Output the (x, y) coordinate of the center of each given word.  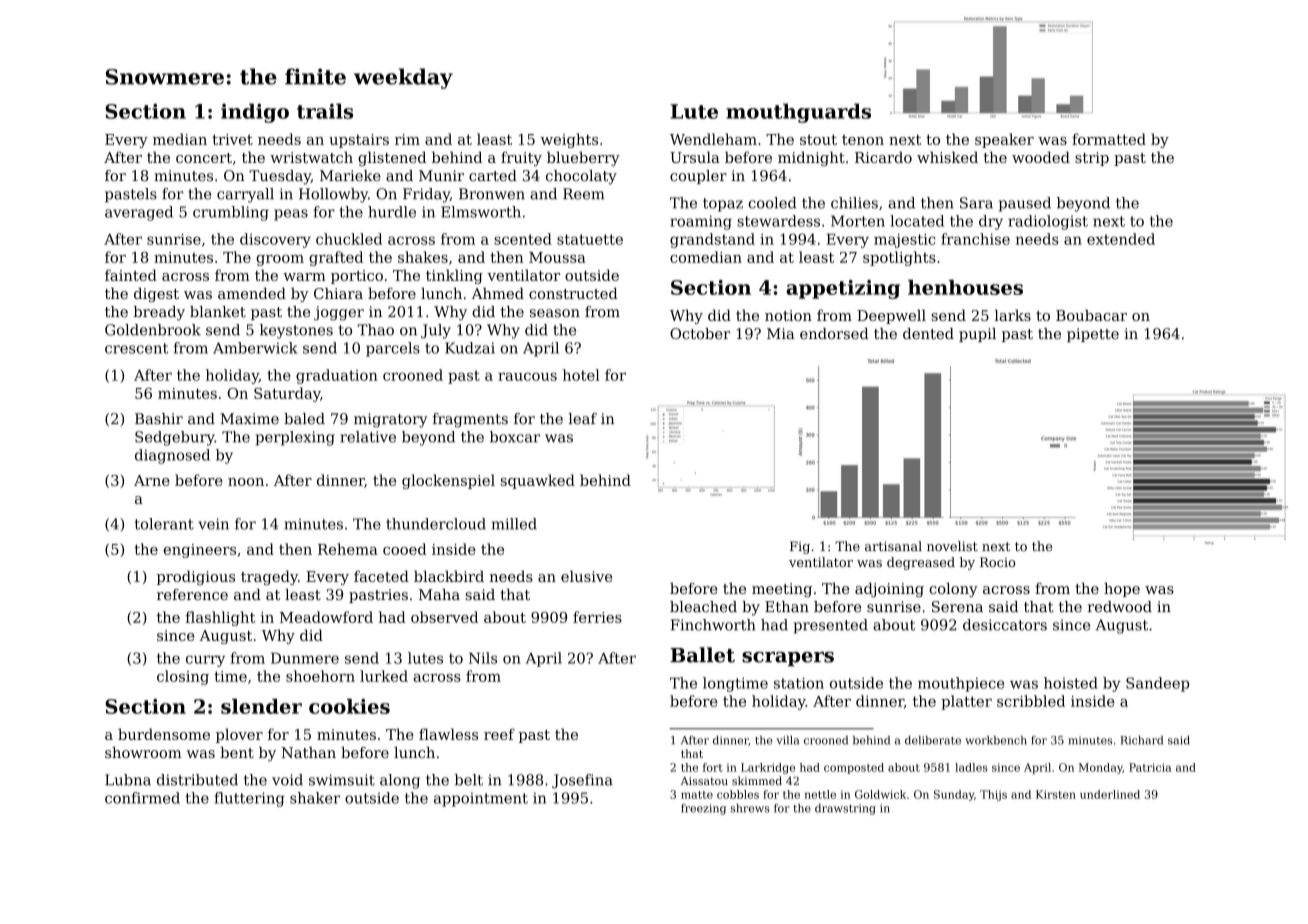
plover (239, 735)
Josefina (582, 781)
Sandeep (1157, 684)
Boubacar (1091, 315)
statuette (590, 239)
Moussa (557, 257)
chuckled (349, 239)
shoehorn (320, 676)
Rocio (997, 562)
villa (787, 740)
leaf (582, 419)
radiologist (1048, 222)
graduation (337, 376)
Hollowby (333, 195)
